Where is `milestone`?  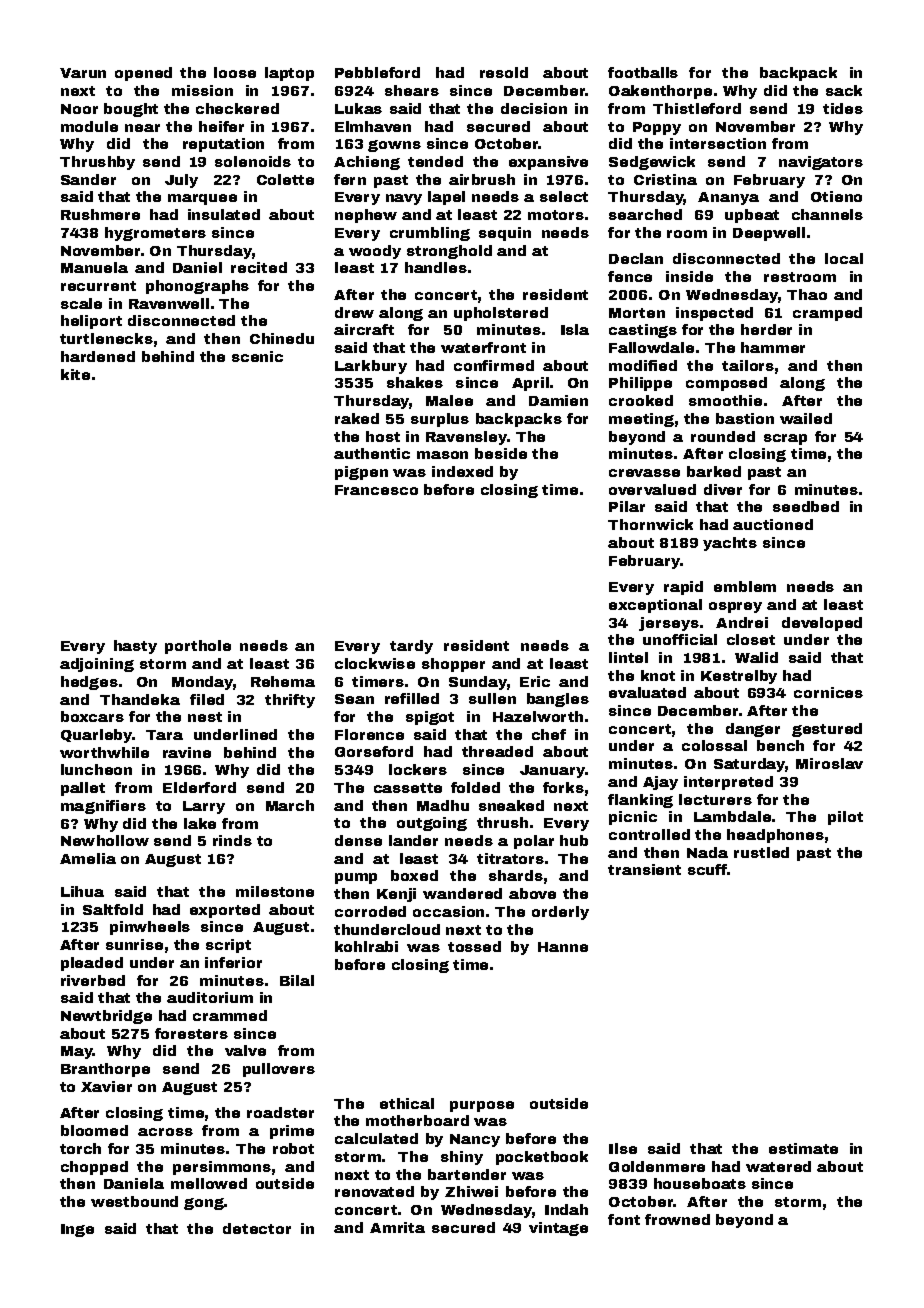 milestone is located at coordinates (275, 891).
